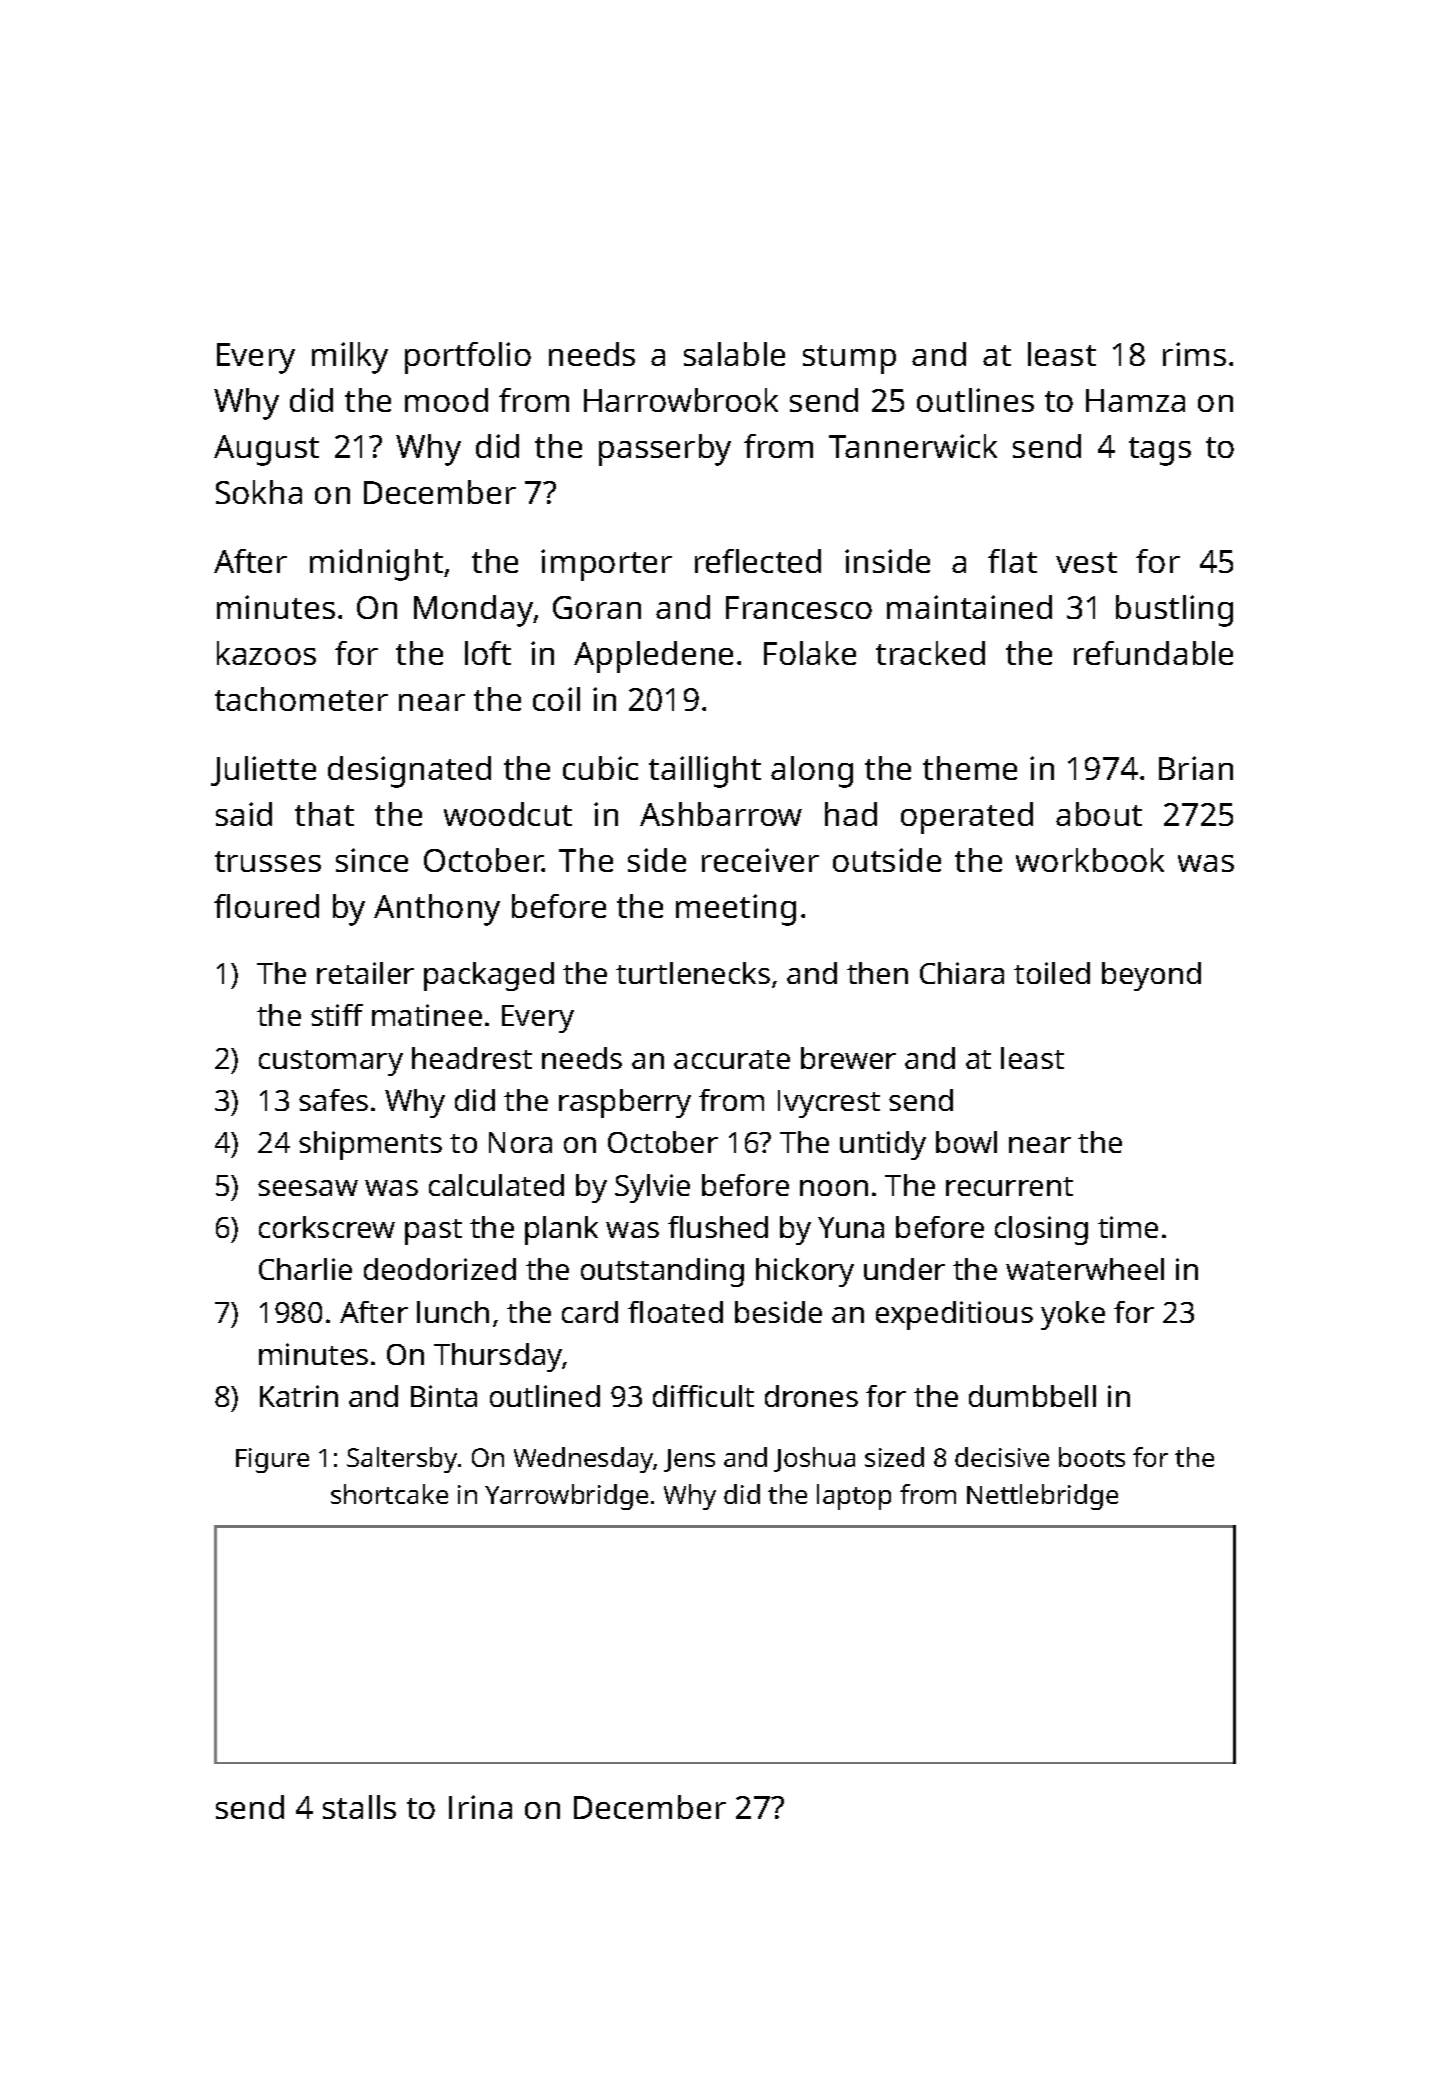 This document has width=1450, height=2100. Describe the element at coordinates (305, 1269) in the document. I see `Charlie` at that location.
